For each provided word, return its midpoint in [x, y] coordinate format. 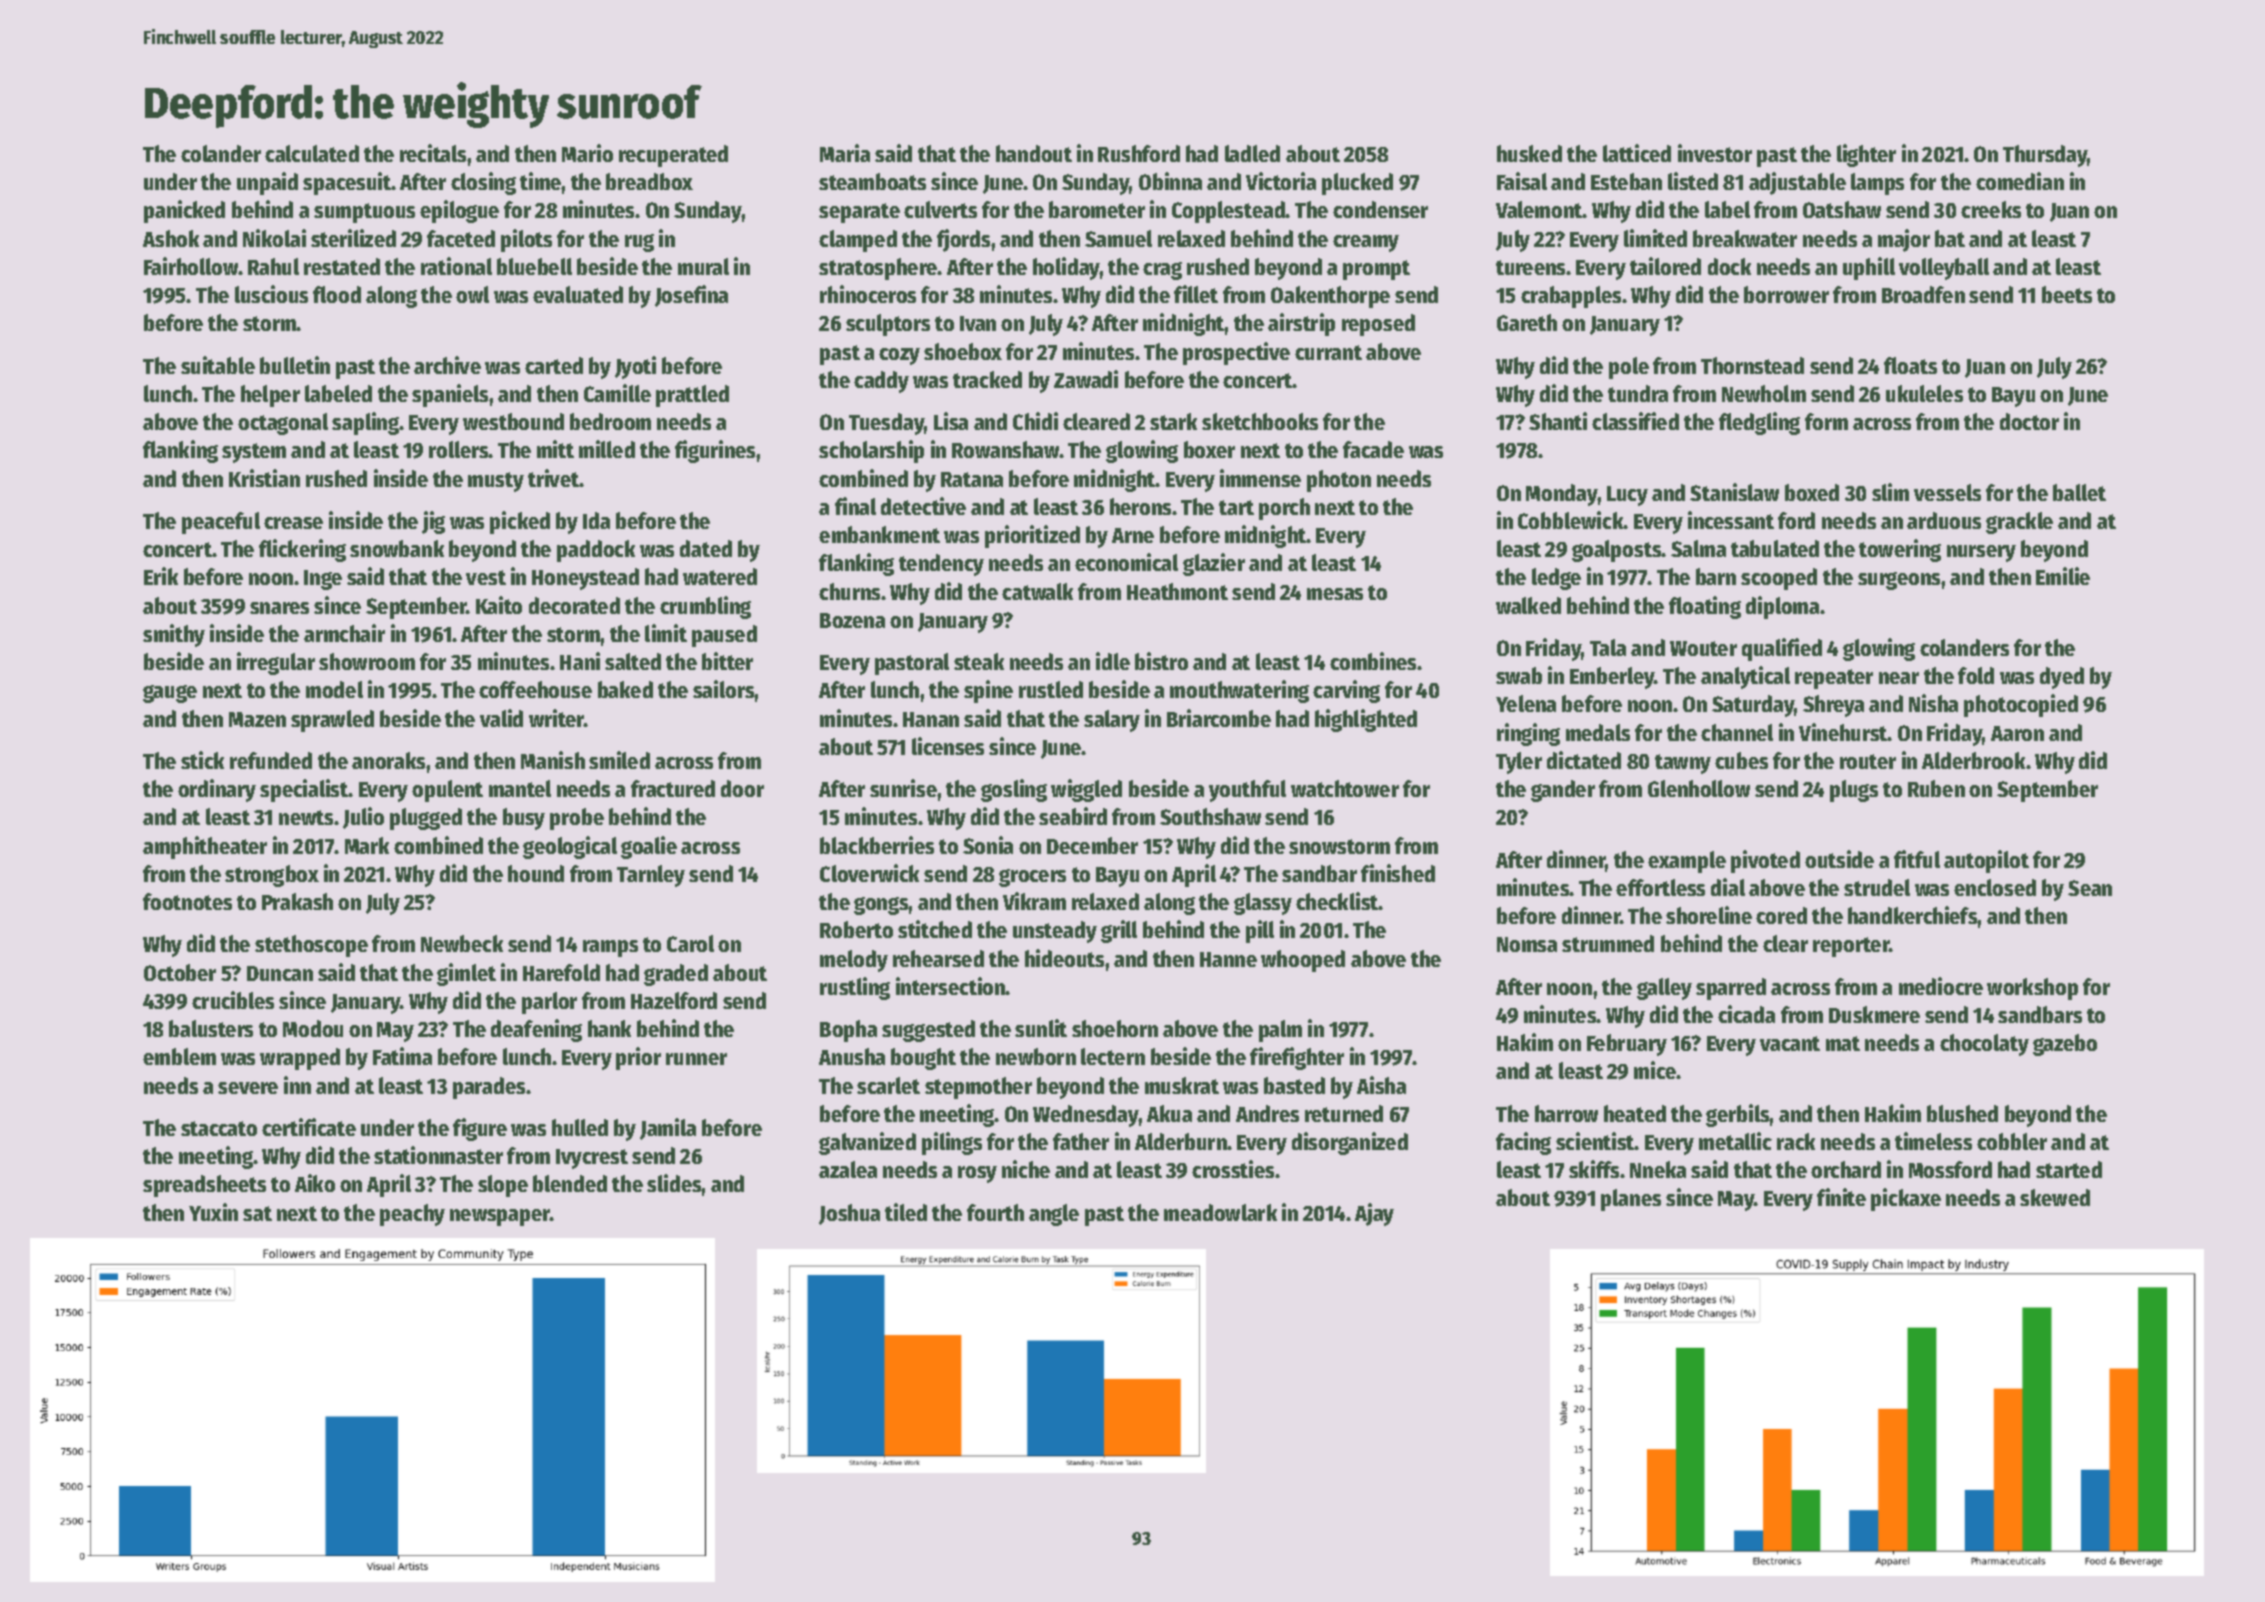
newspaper [500, 1217]
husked [1529, 153]
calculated [312, 153]
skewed [2055, 1197]
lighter [1866, 155]
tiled [906, 1212]
